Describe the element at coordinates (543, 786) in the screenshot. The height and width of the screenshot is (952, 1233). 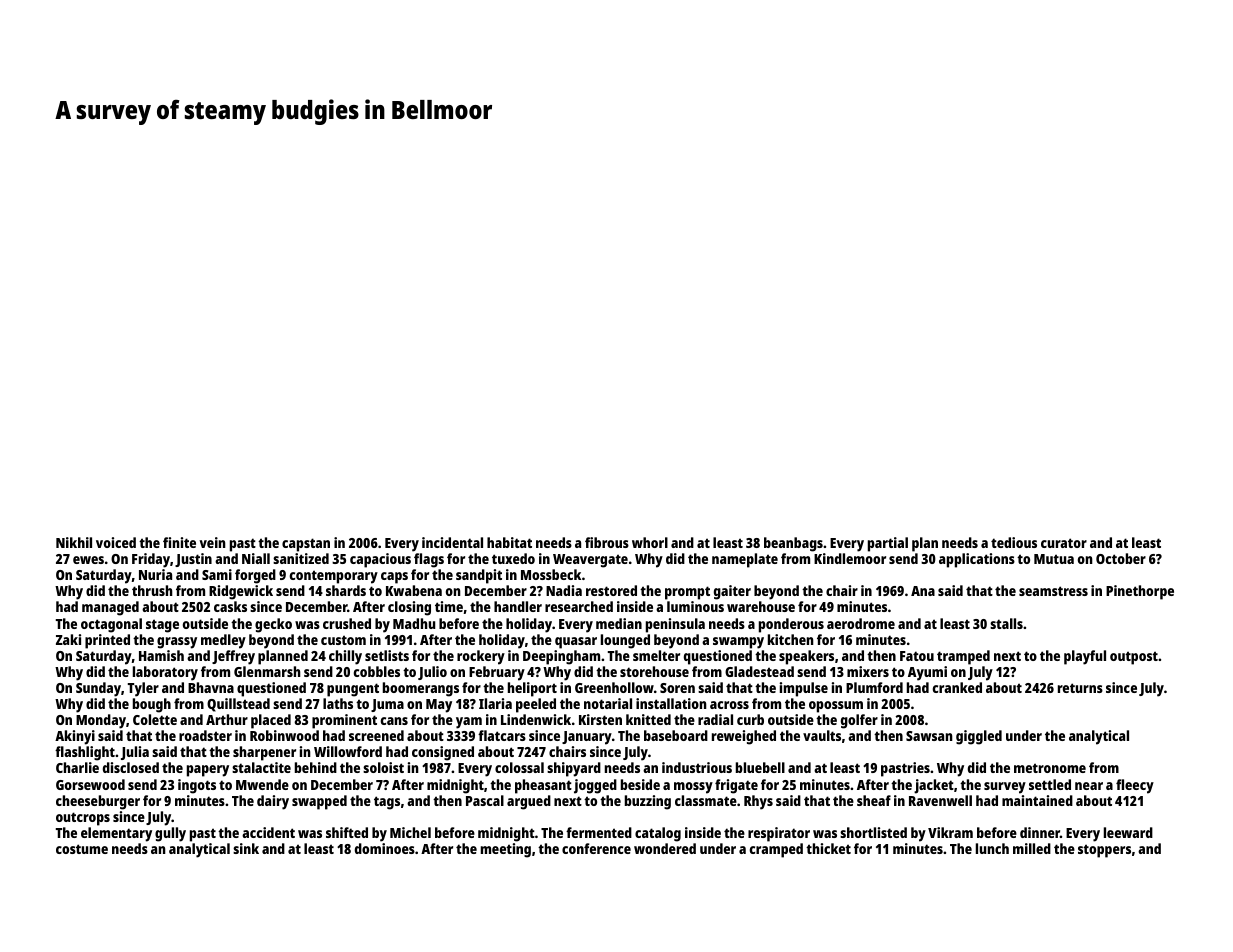
I see `pheasant` at that location.
